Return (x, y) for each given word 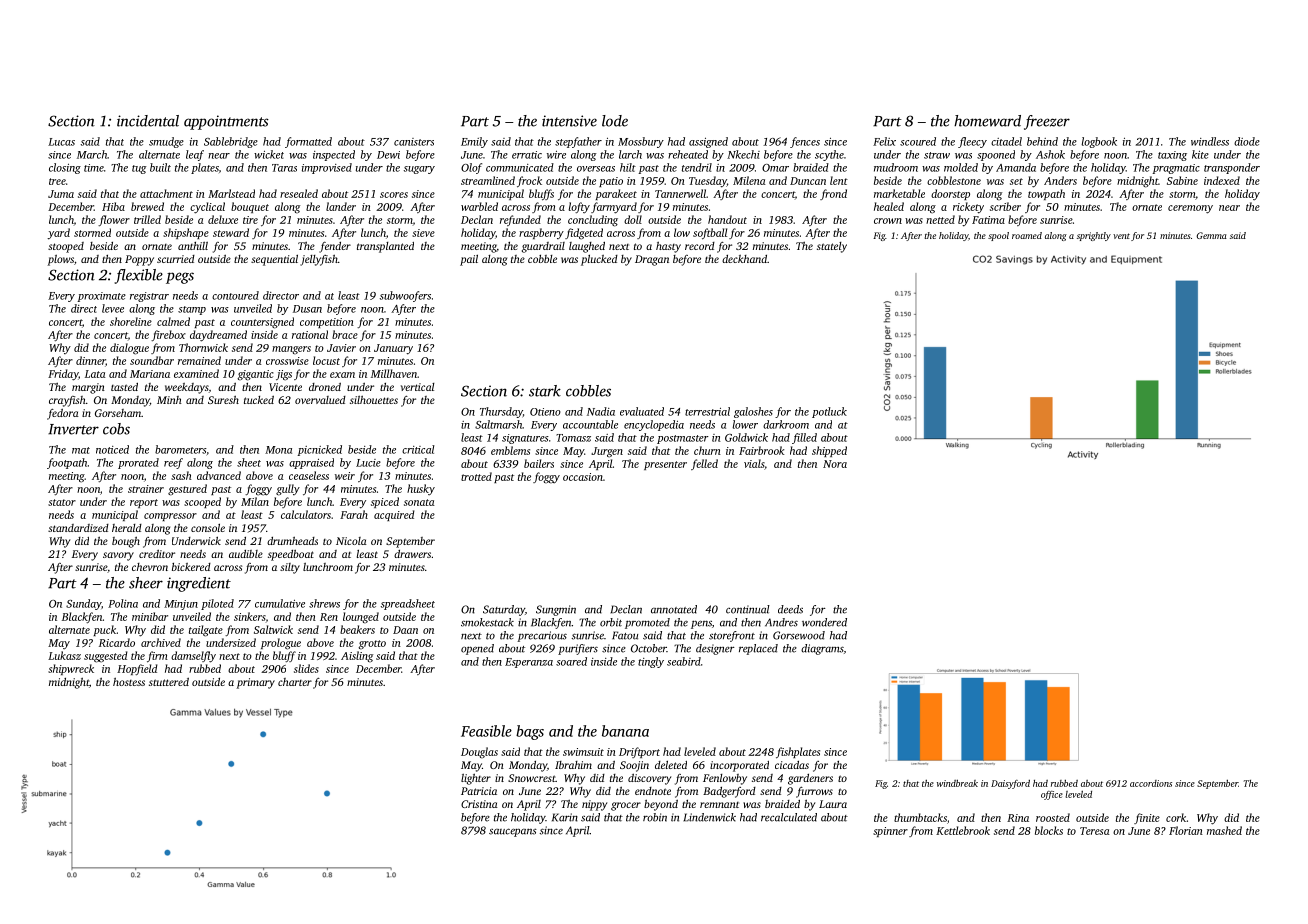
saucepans (513, 832)
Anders (1060, 180)
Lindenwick (709, 817)
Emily (474, 142)
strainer (146, 489)
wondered (824, 622)
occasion (583, 477)
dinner (90, 360)
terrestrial (707, 411)
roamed (1027, 235)
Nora (835, 464)
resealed (299, 193)
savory (118, 556)
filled (804, 438)
